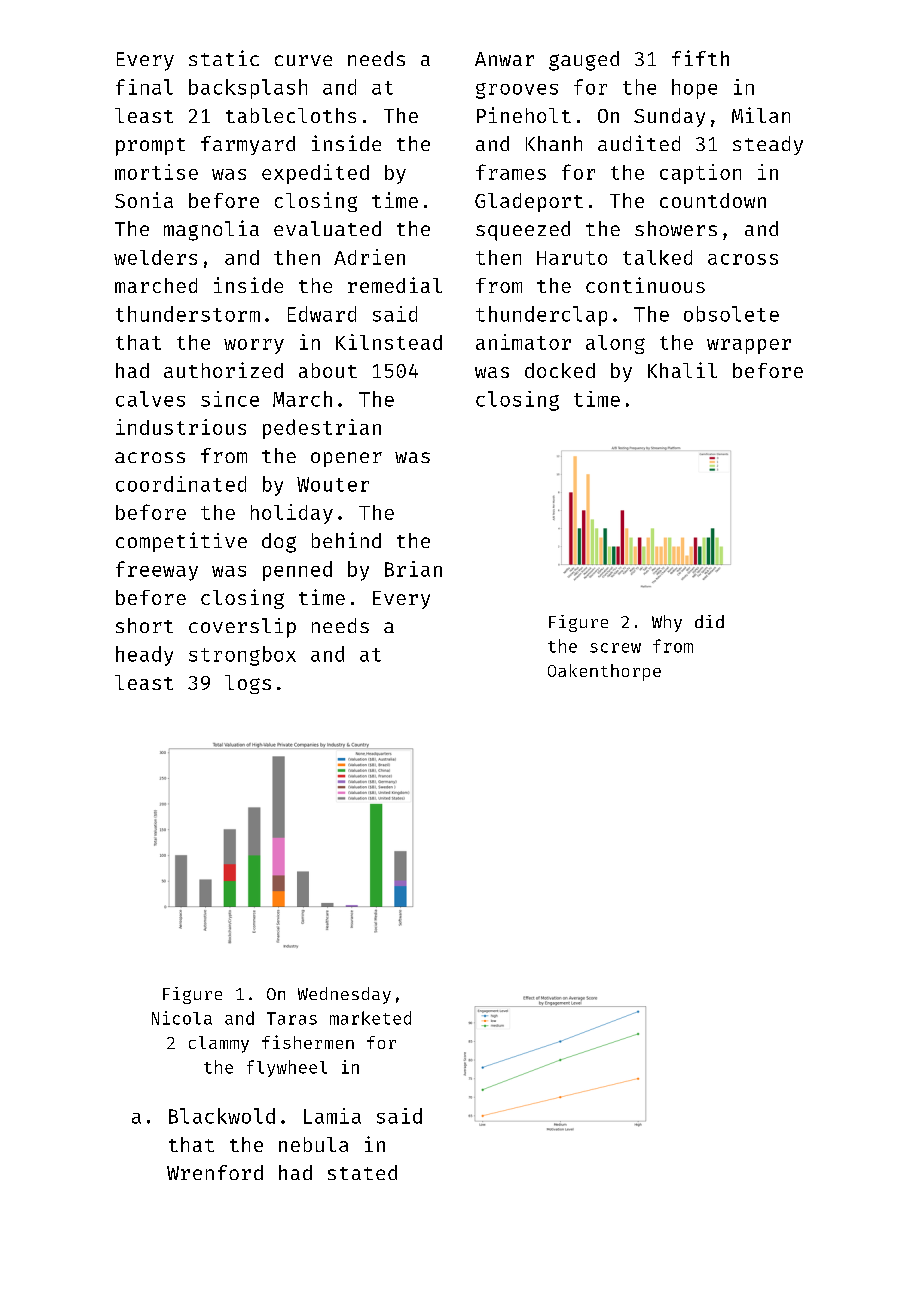  Describe the element at coordinates (215, 1172) in the document. I see `Wrenford` at that location.
